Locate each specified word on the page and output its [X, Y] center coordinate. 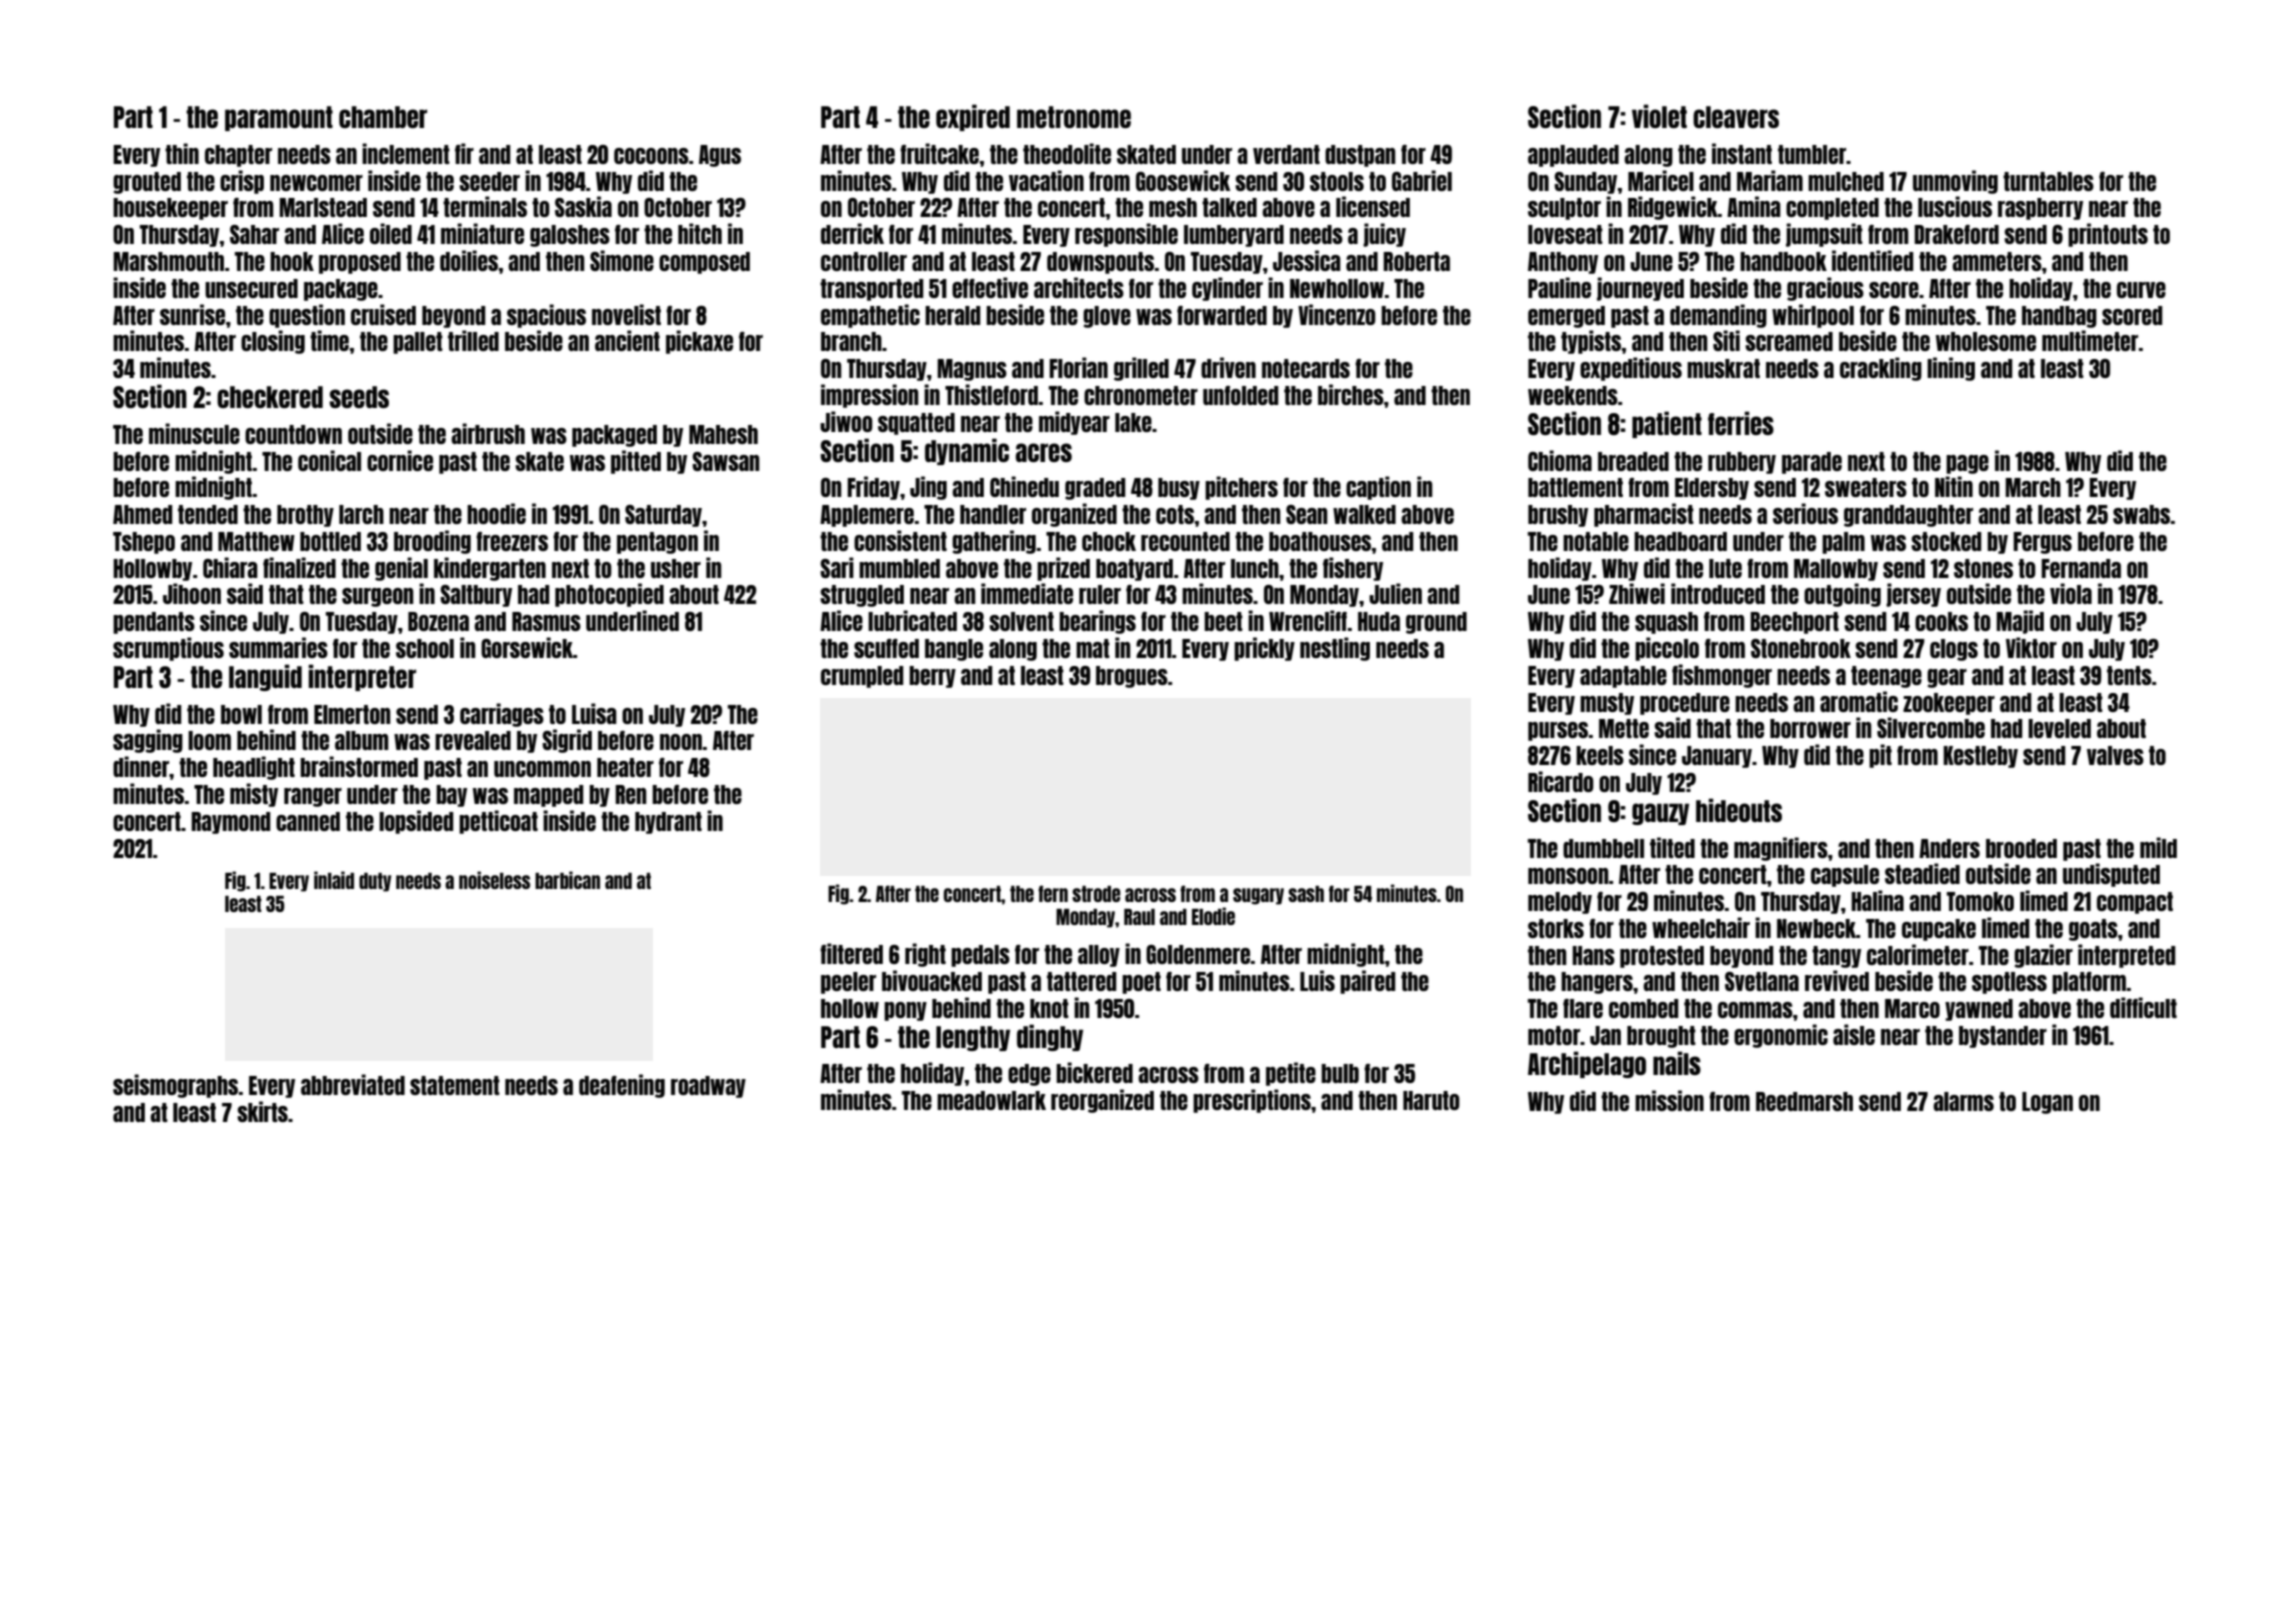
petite [1291, 1074]
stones [1983, 568]
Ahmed [142, 514]
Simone [622, 260]
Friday [873, 488]
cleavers [1736, 117]
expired [973, 117]
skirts [262, 1111]
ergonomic [1781, 1036]
